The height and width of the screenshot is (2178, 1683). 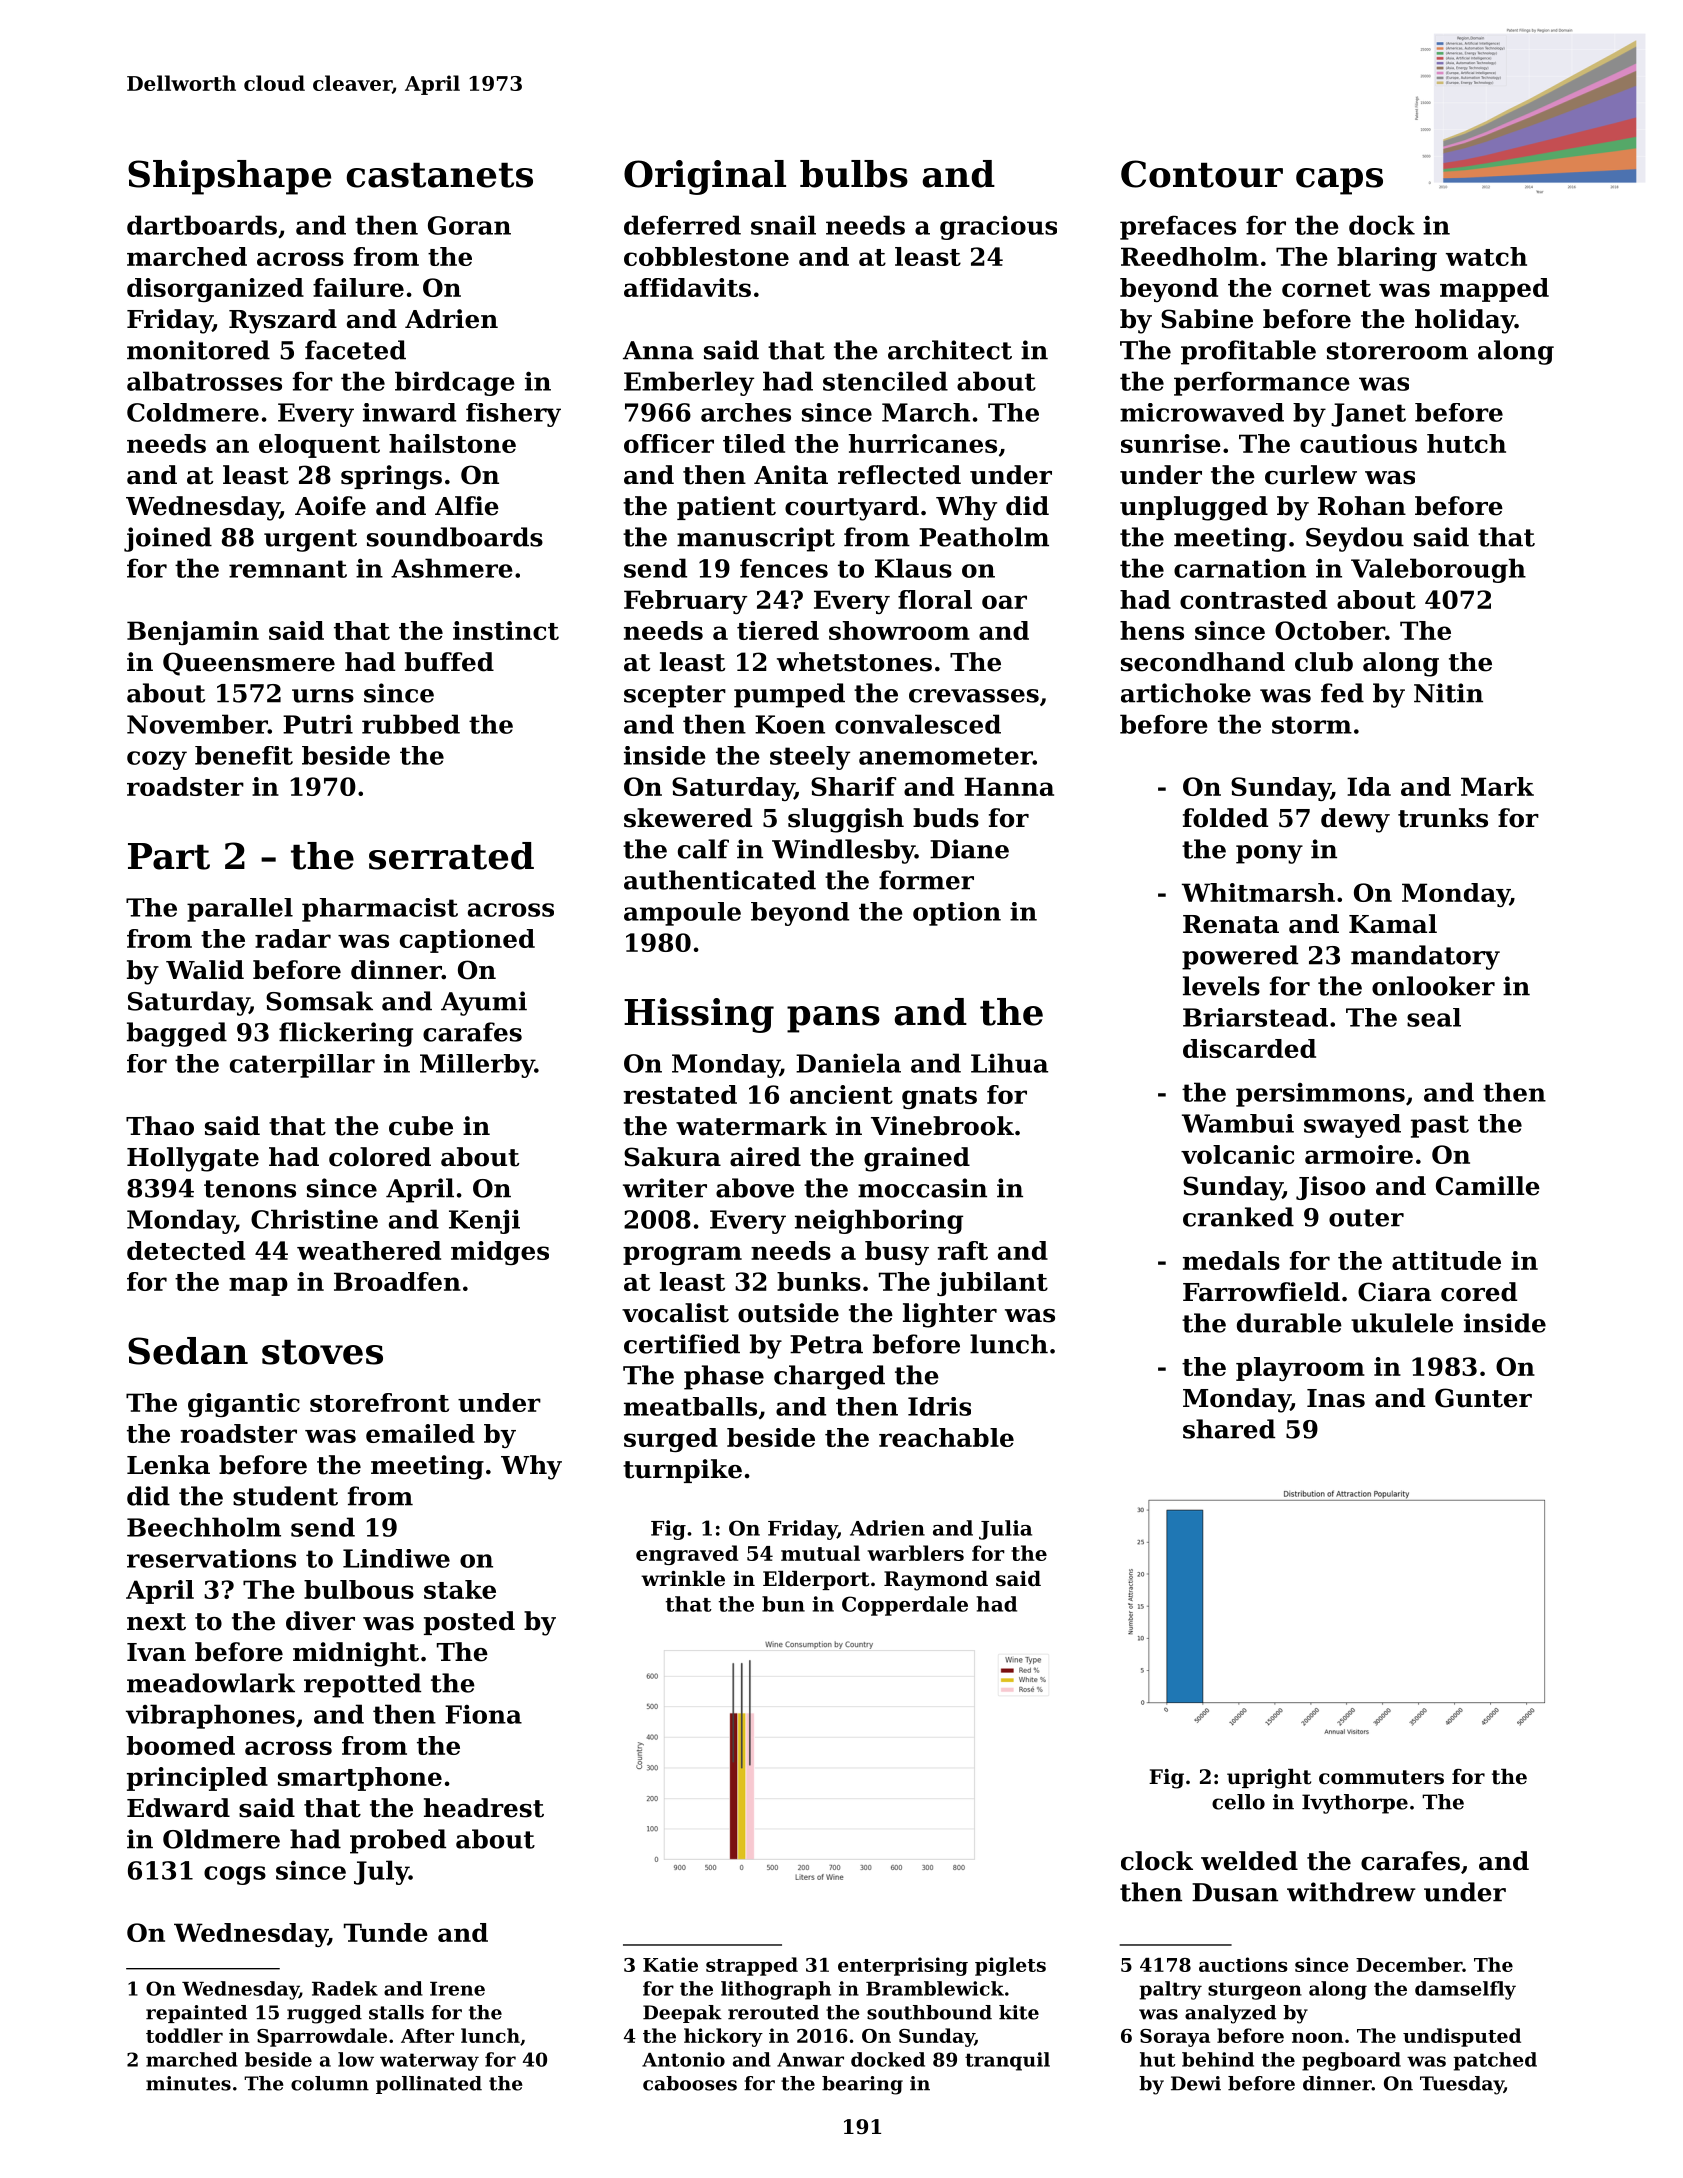 What do you see at coordinates (974, 696) in the screenshot?
I see `crevasses` at bounding box center [974, 696].
